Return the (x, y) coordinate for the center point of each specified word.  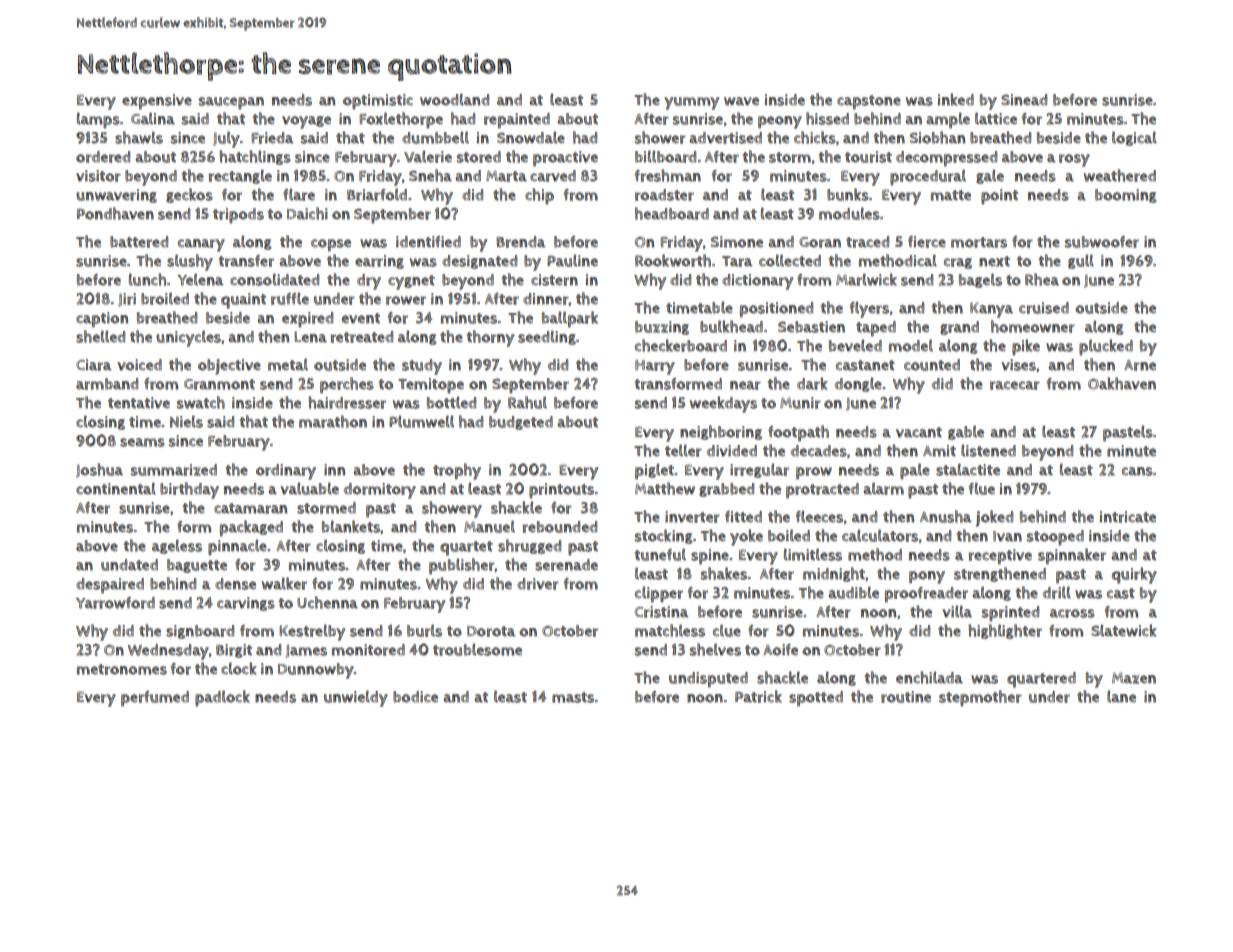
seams (142, 442)
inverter (692, 517)
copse (331, 245)
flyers (869, 309)
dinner (546, 299)
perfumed (155, 699)
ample (948, 120)
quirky (1134, 575)
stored (479, 157)
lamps (98, 120)
